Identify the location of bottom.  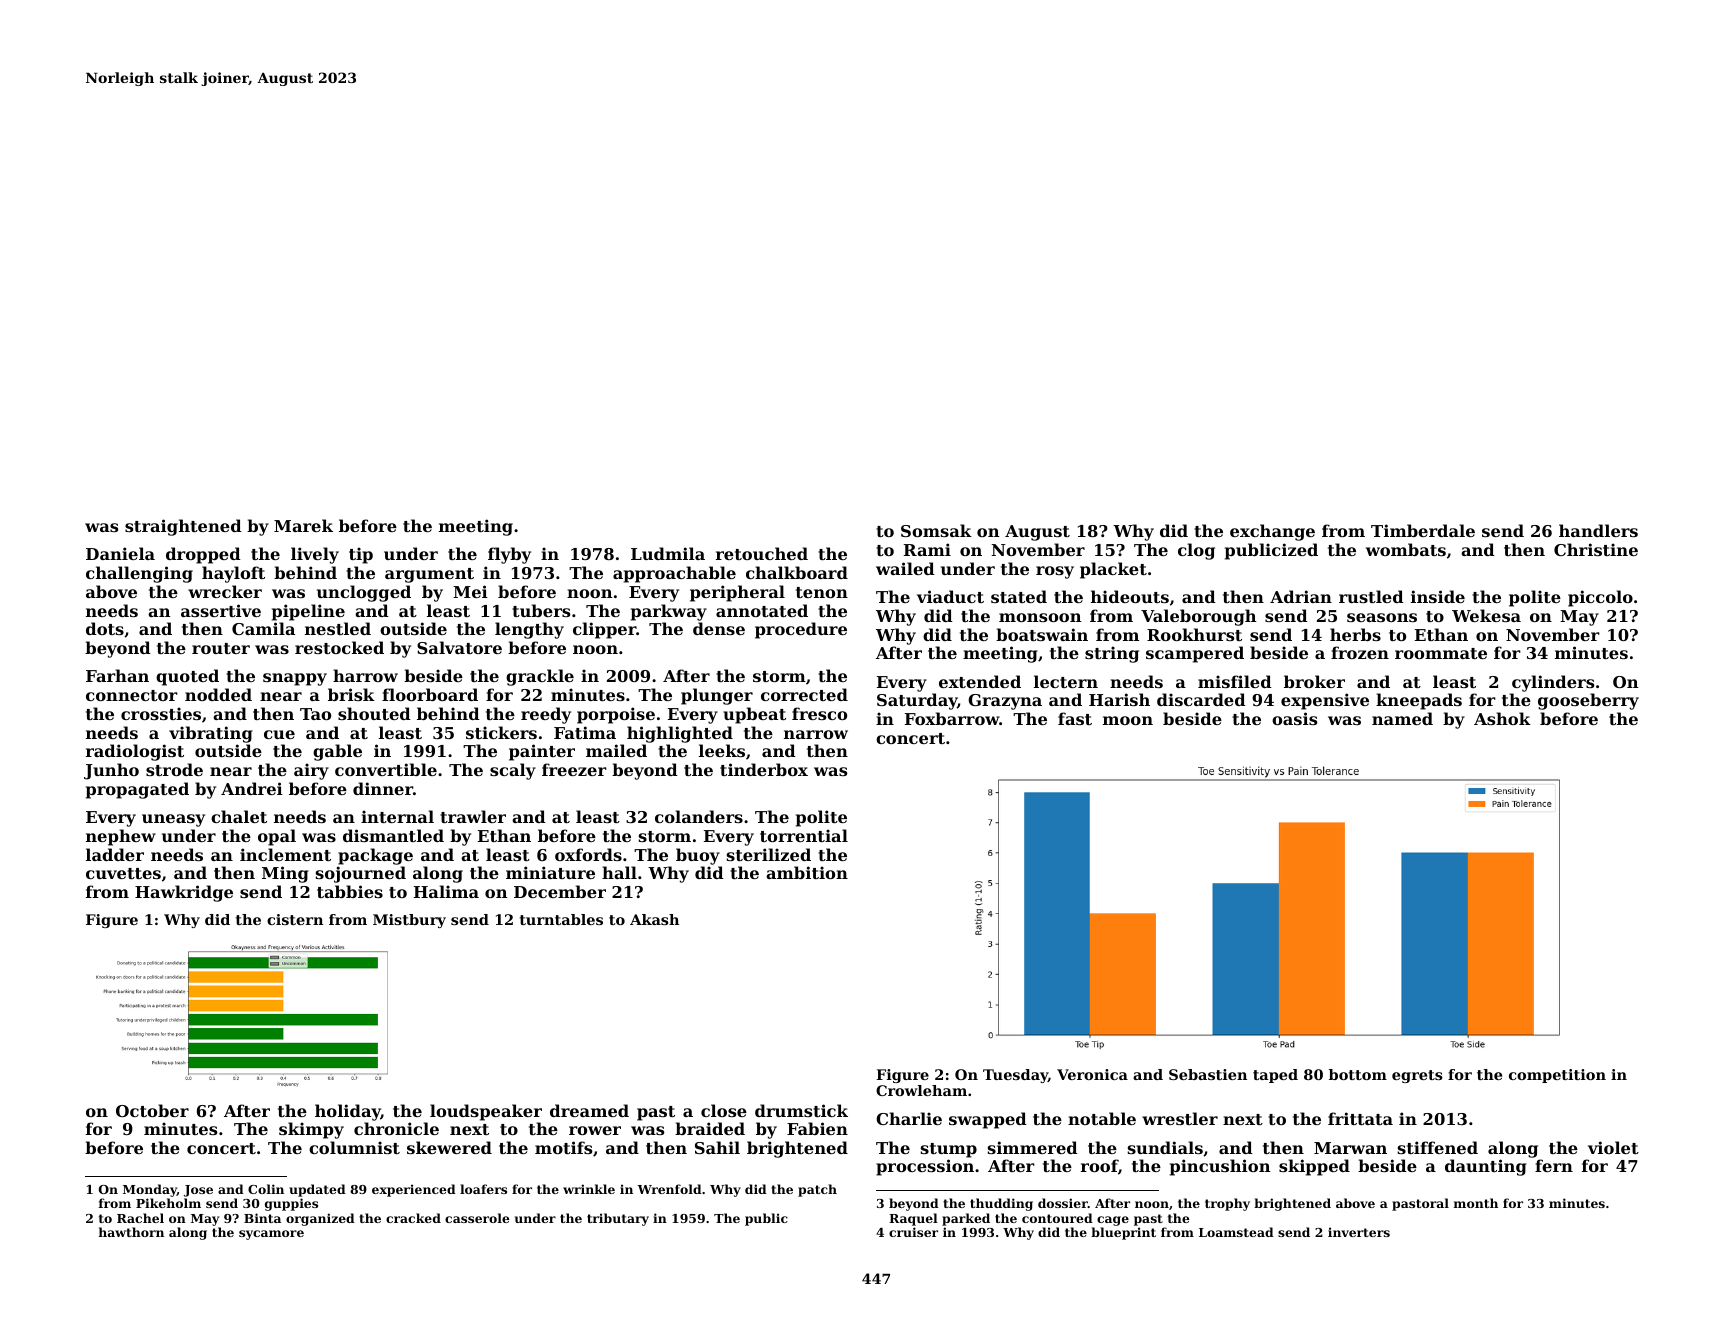
(1358, 1074).
